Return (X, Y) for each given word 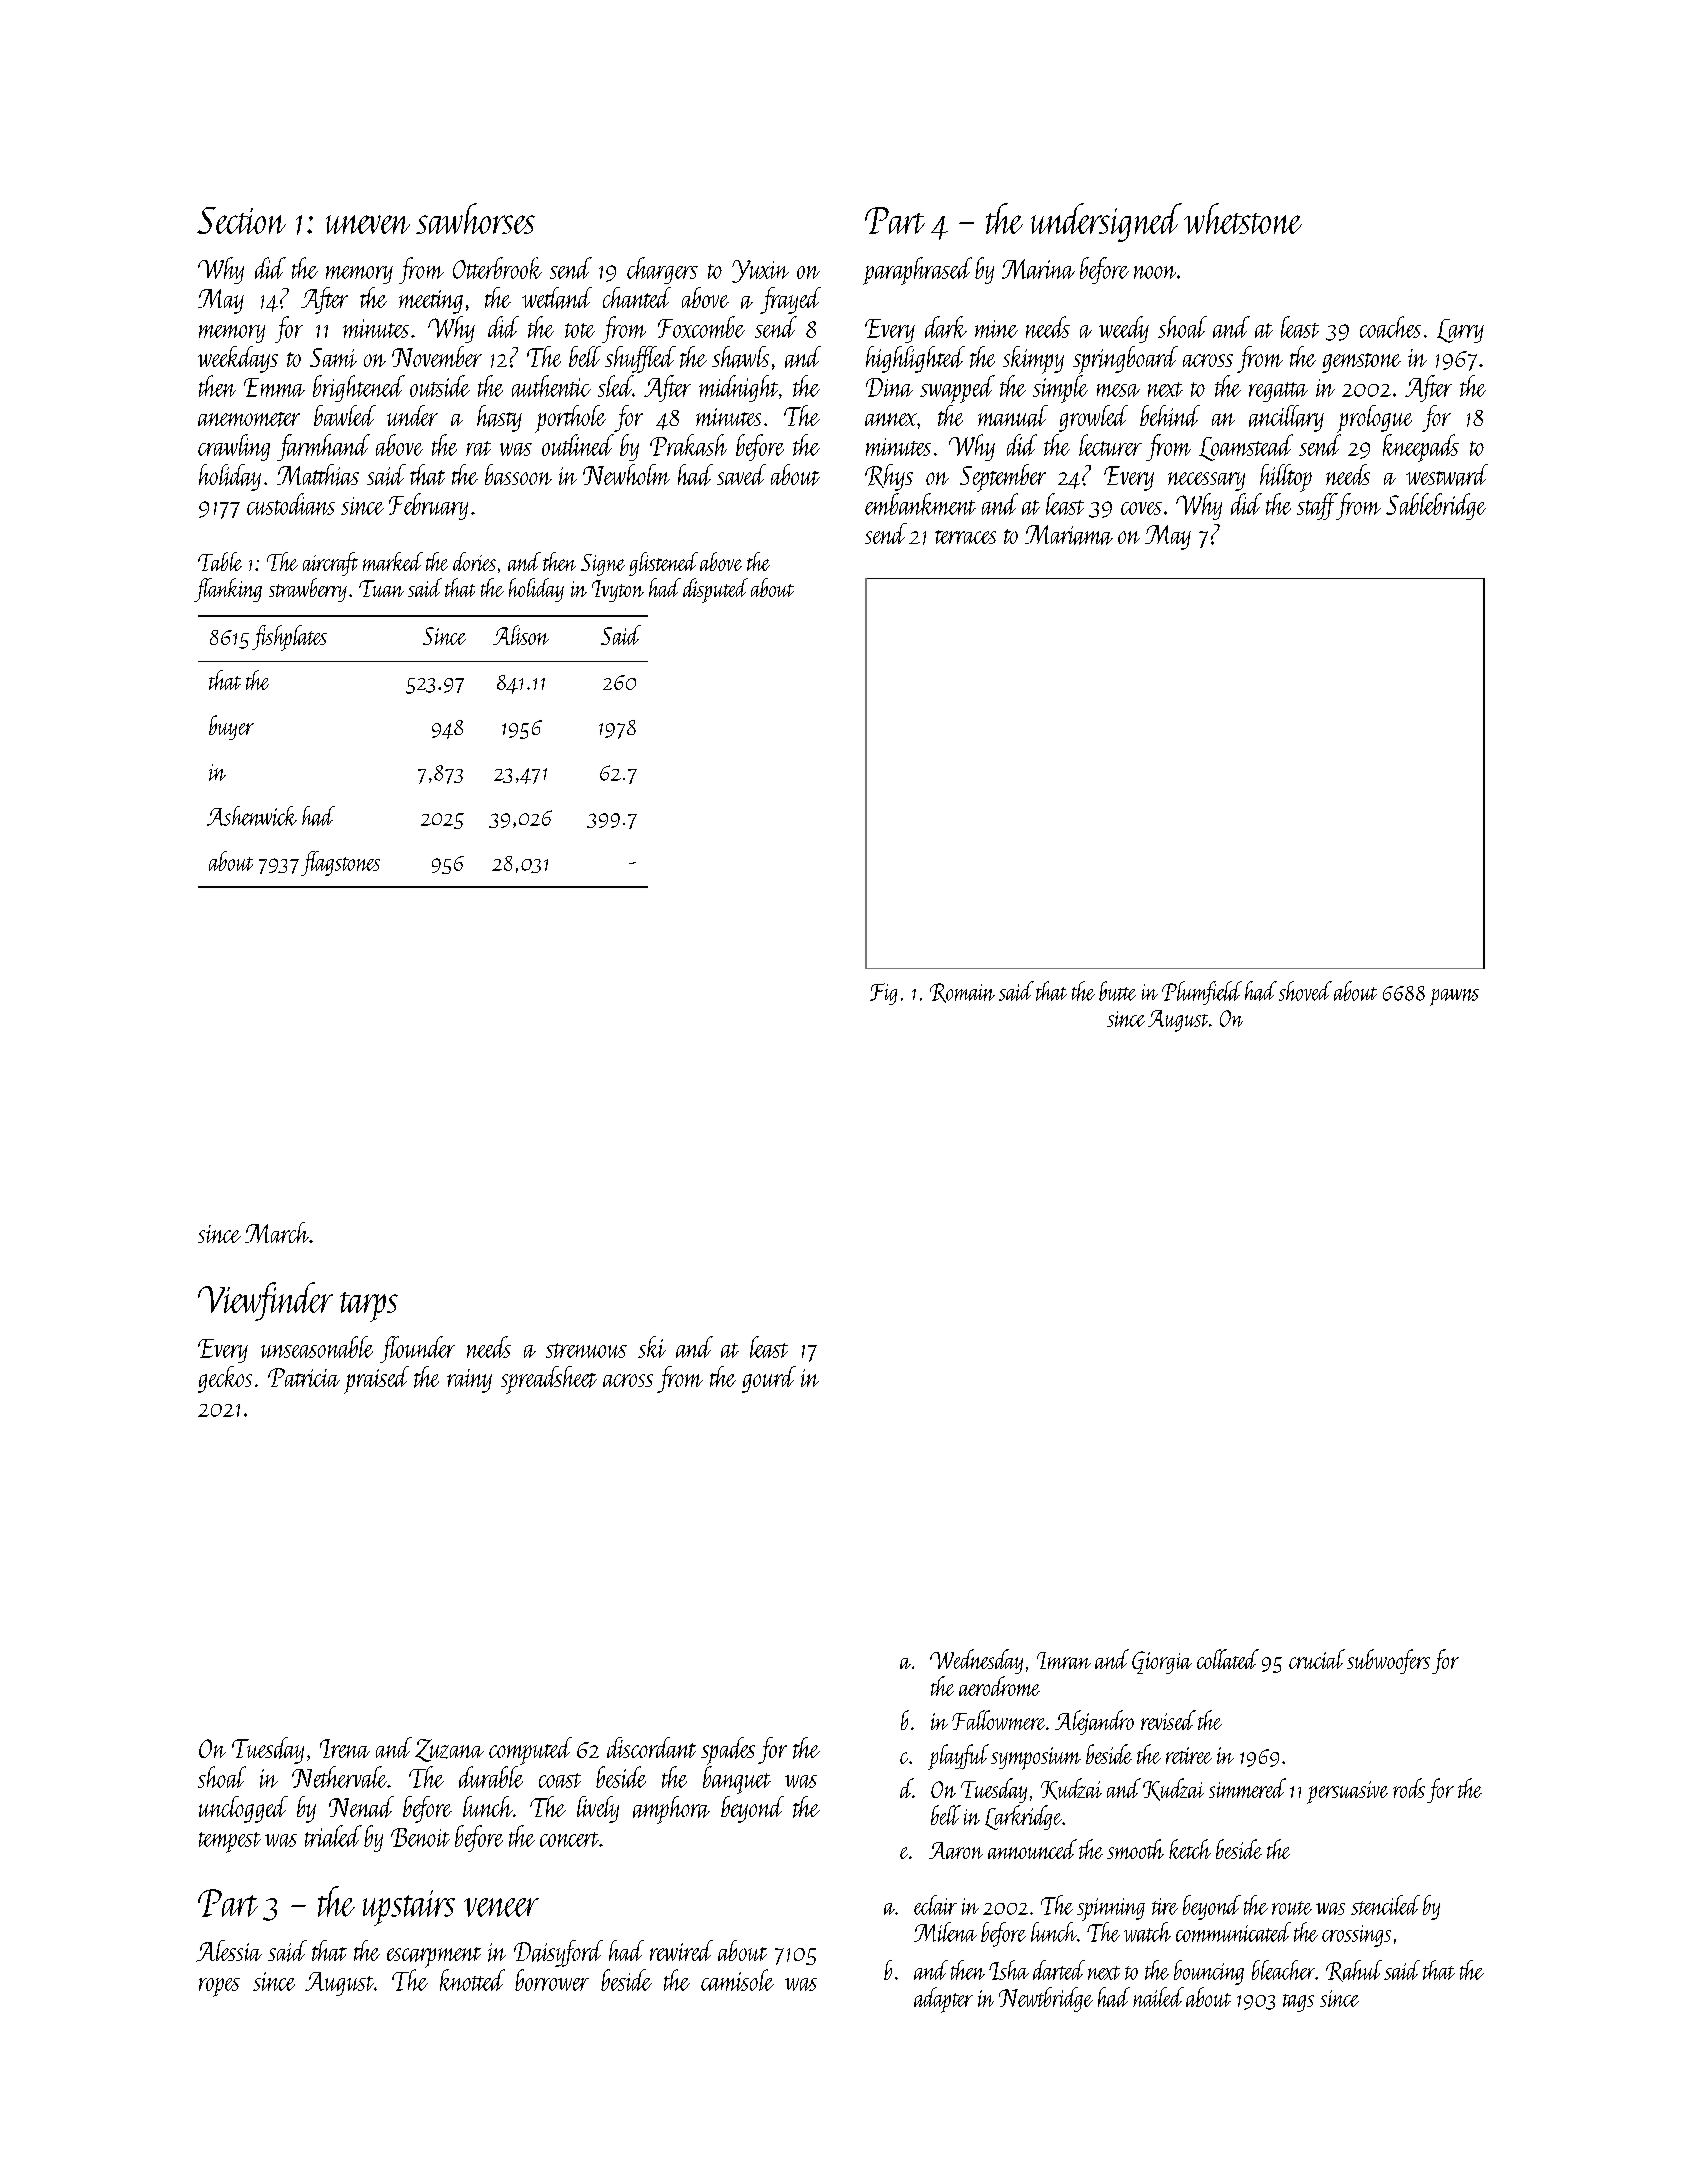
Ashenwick (252, 816)
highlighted (915, 359)
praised (376, 1380)
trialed (333, 1836)
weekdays (238, 359)
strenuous (586, 1350)
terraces (965, 537)
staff (1316, 506)
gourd (769, 1379)
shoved (1305, 991)
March (277, 1232)
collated (1228, 1659)
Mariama (1069, 535)
